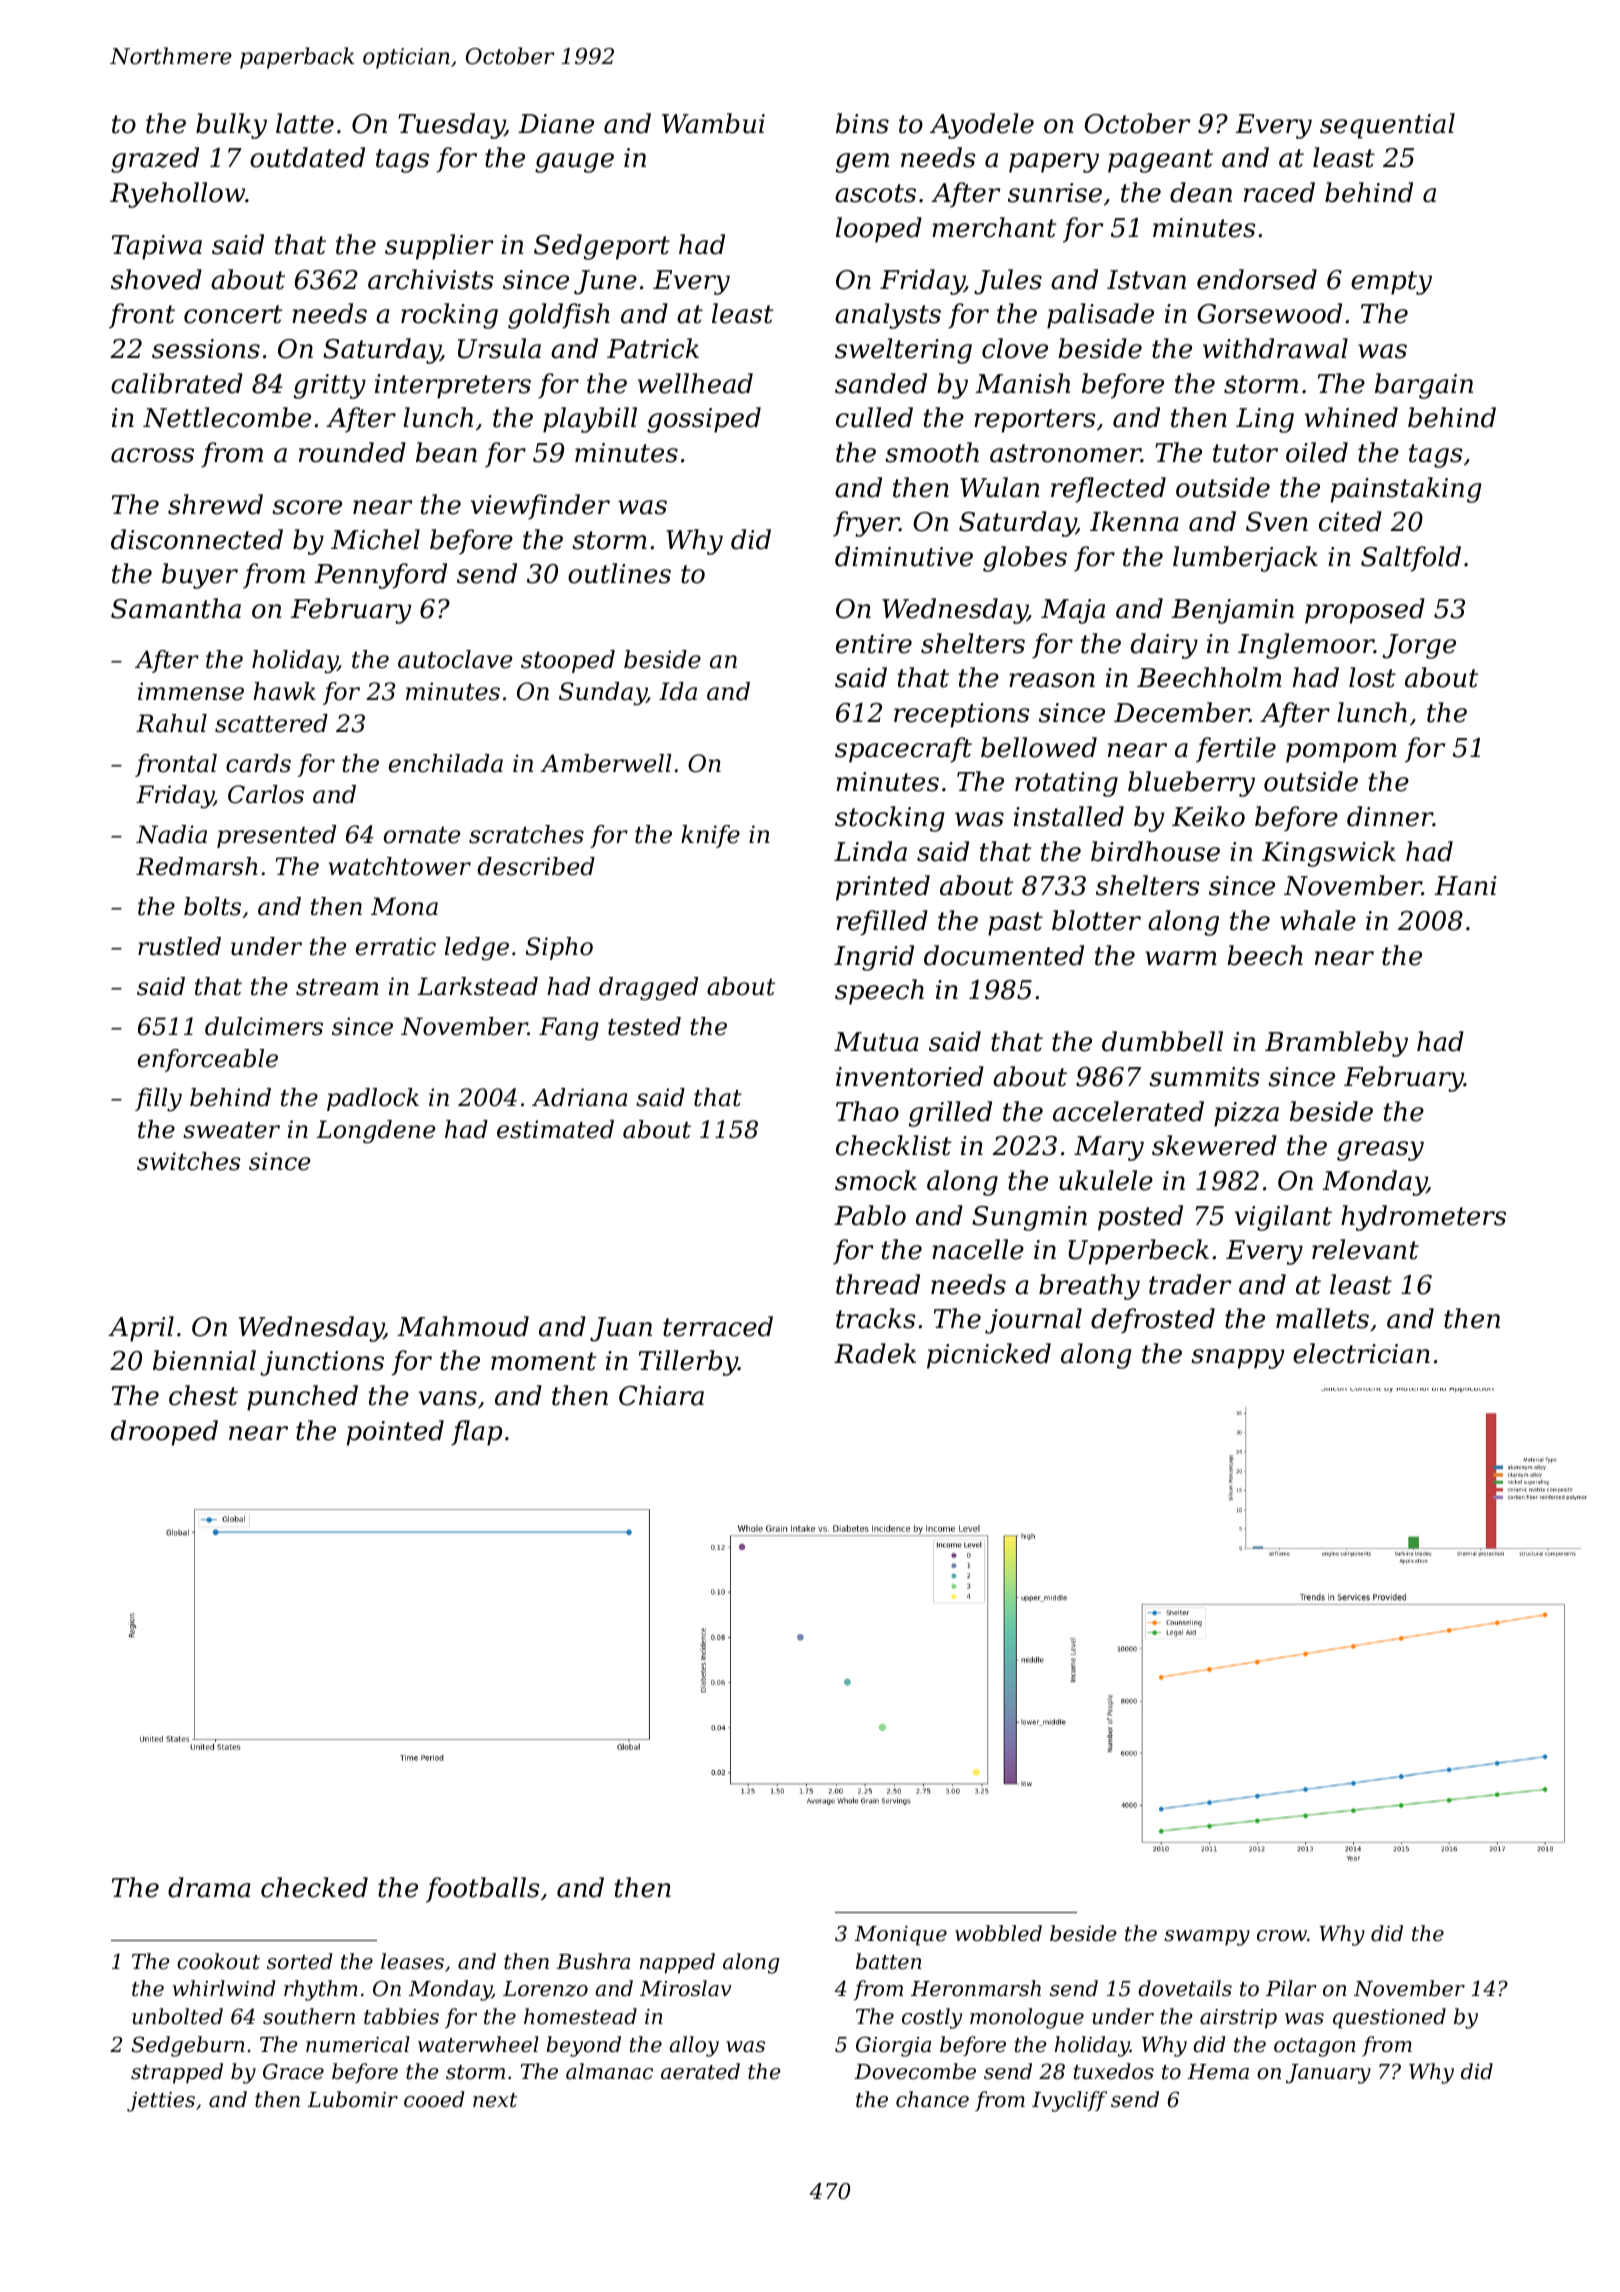 This page has width=1620, height=2292. I want to click on next, so click(495, 2100).
